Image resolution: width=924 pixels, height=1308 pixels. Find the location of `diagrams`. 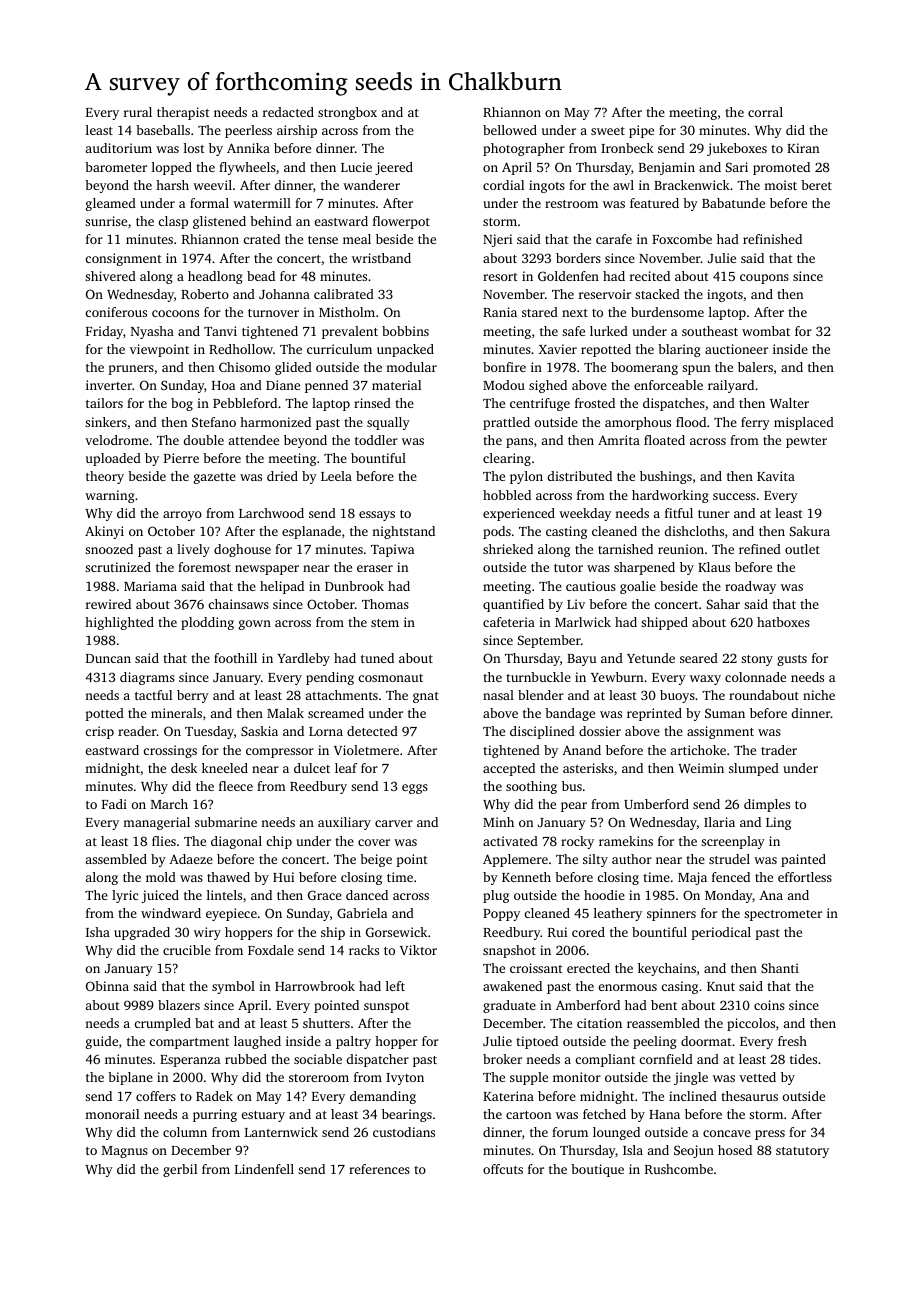

diagrams is located at coordinates (147, 678).
